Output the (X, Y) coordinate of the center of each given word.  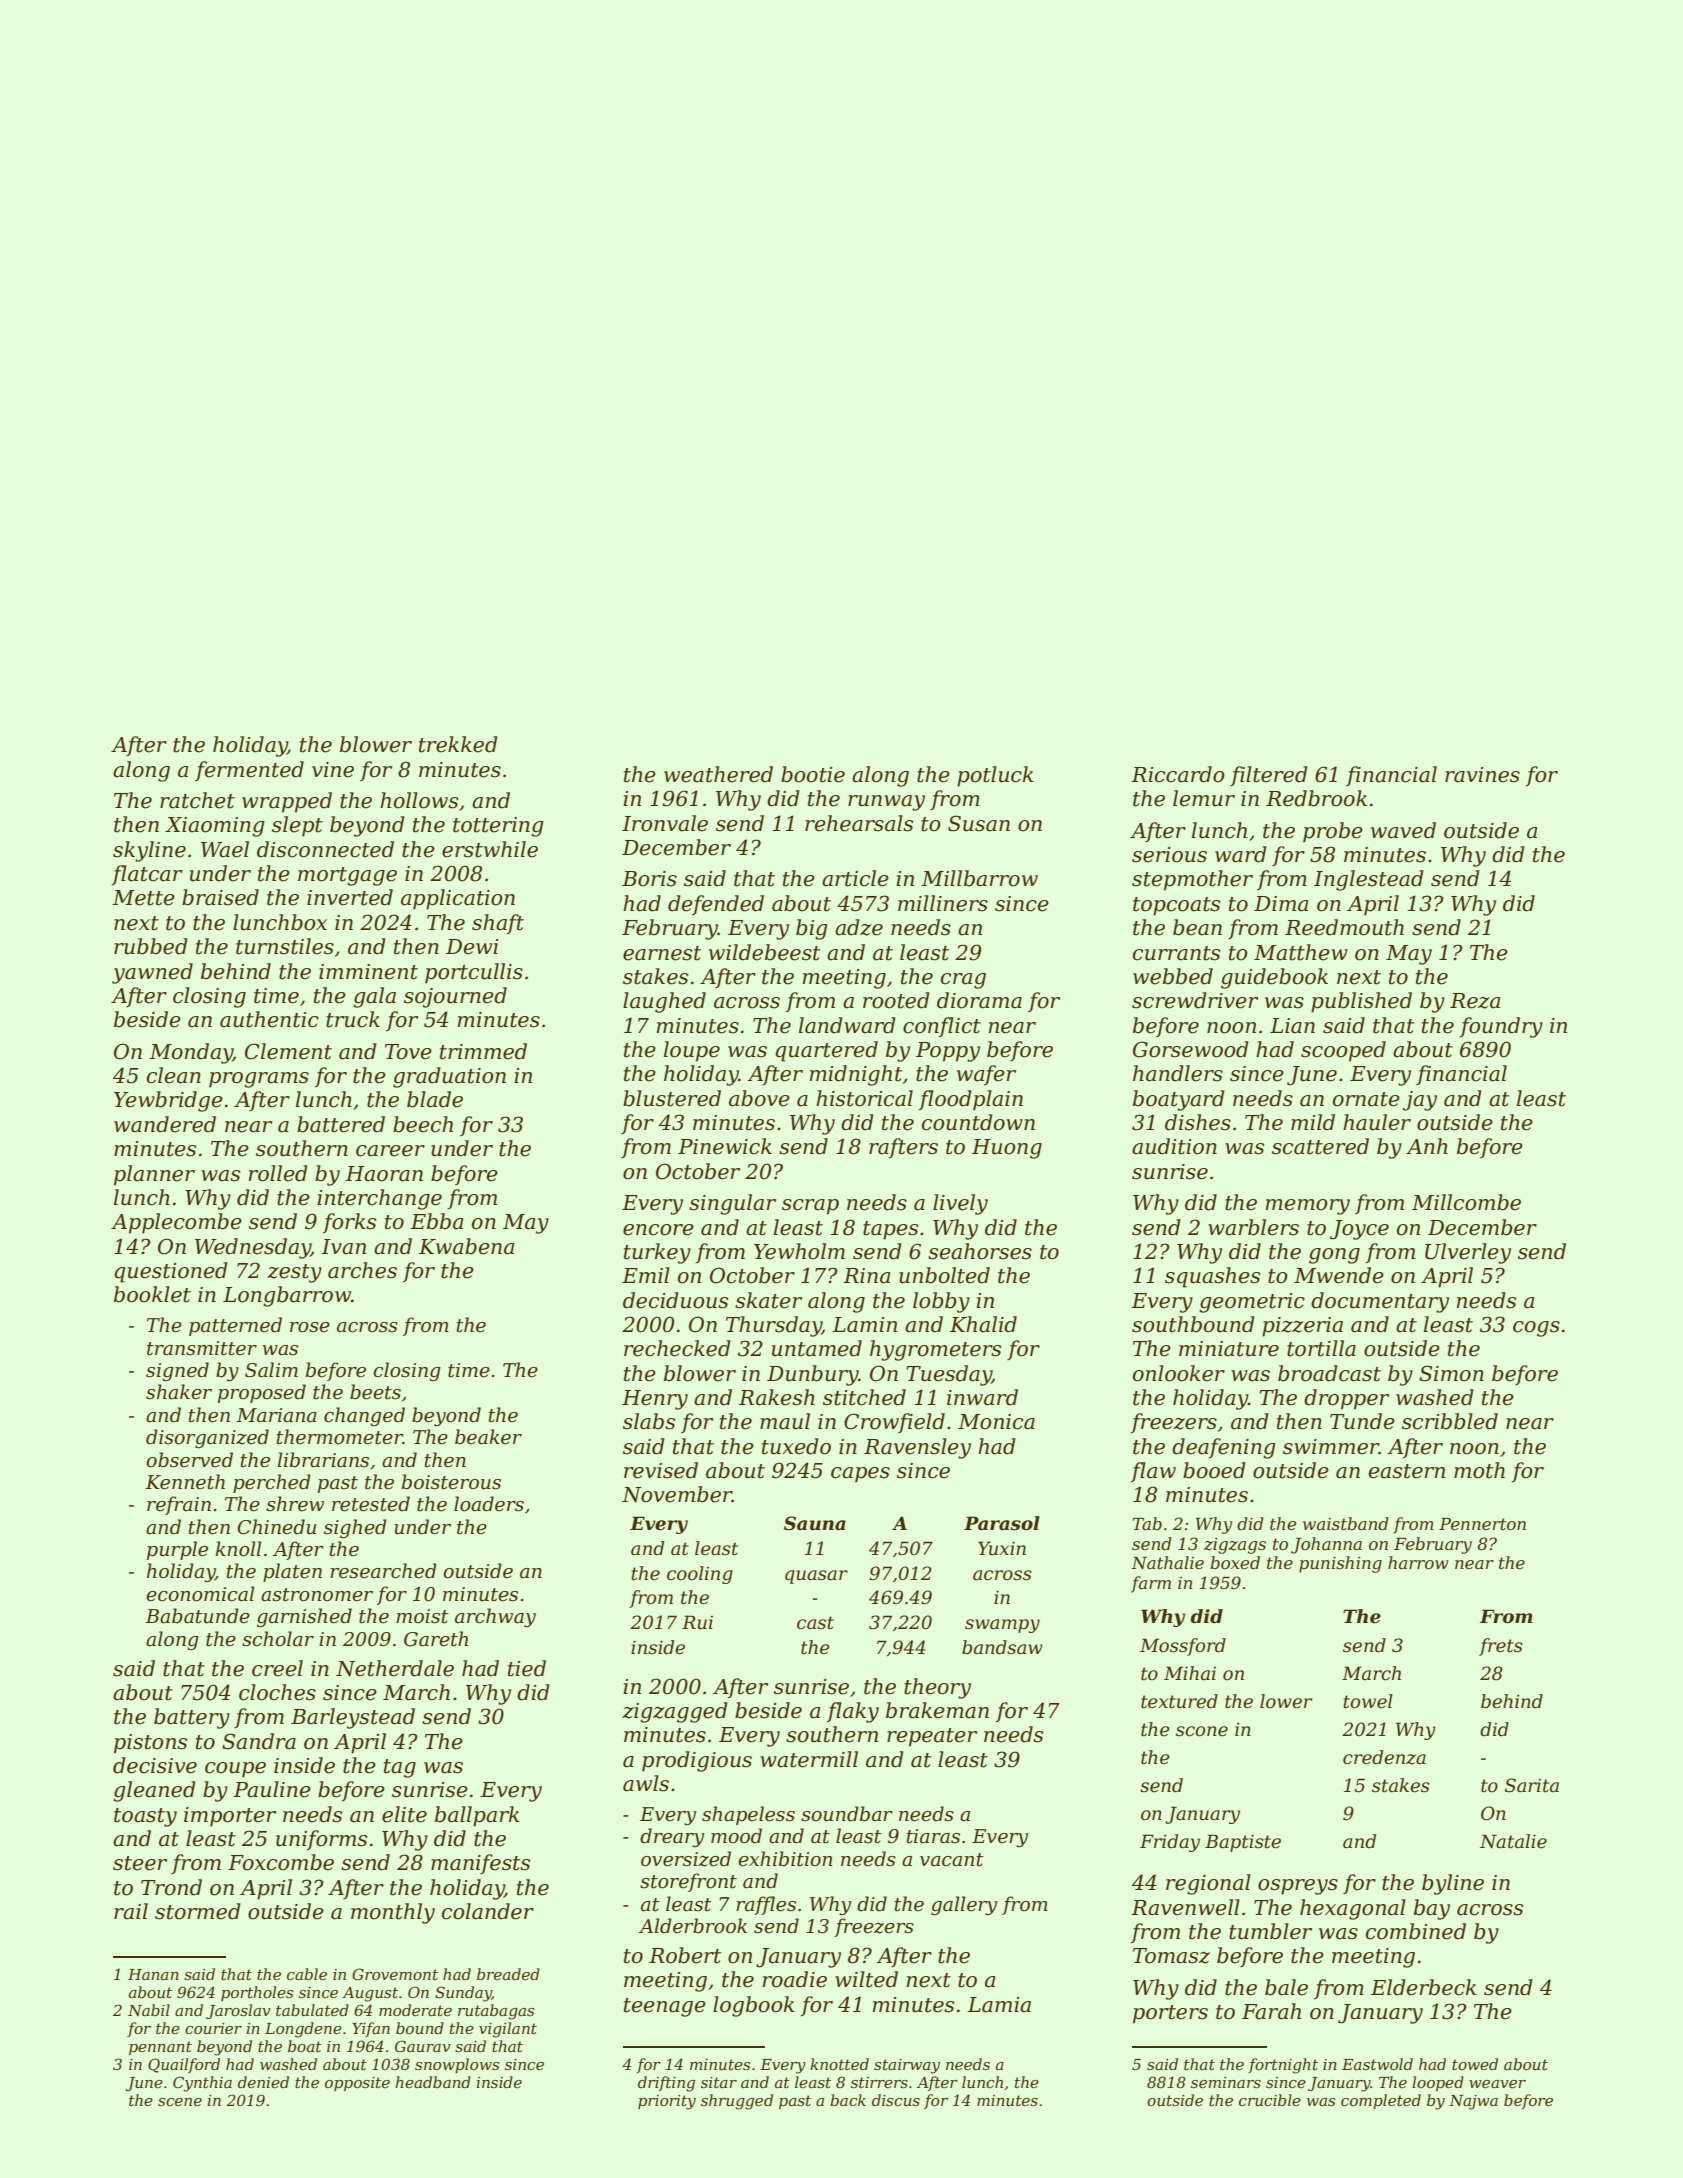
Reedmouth (1344, 927)
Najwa (1473, 2102)
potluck (995, 776)
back (848, 2100)
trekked (458, 744)
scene (180, 2102)
